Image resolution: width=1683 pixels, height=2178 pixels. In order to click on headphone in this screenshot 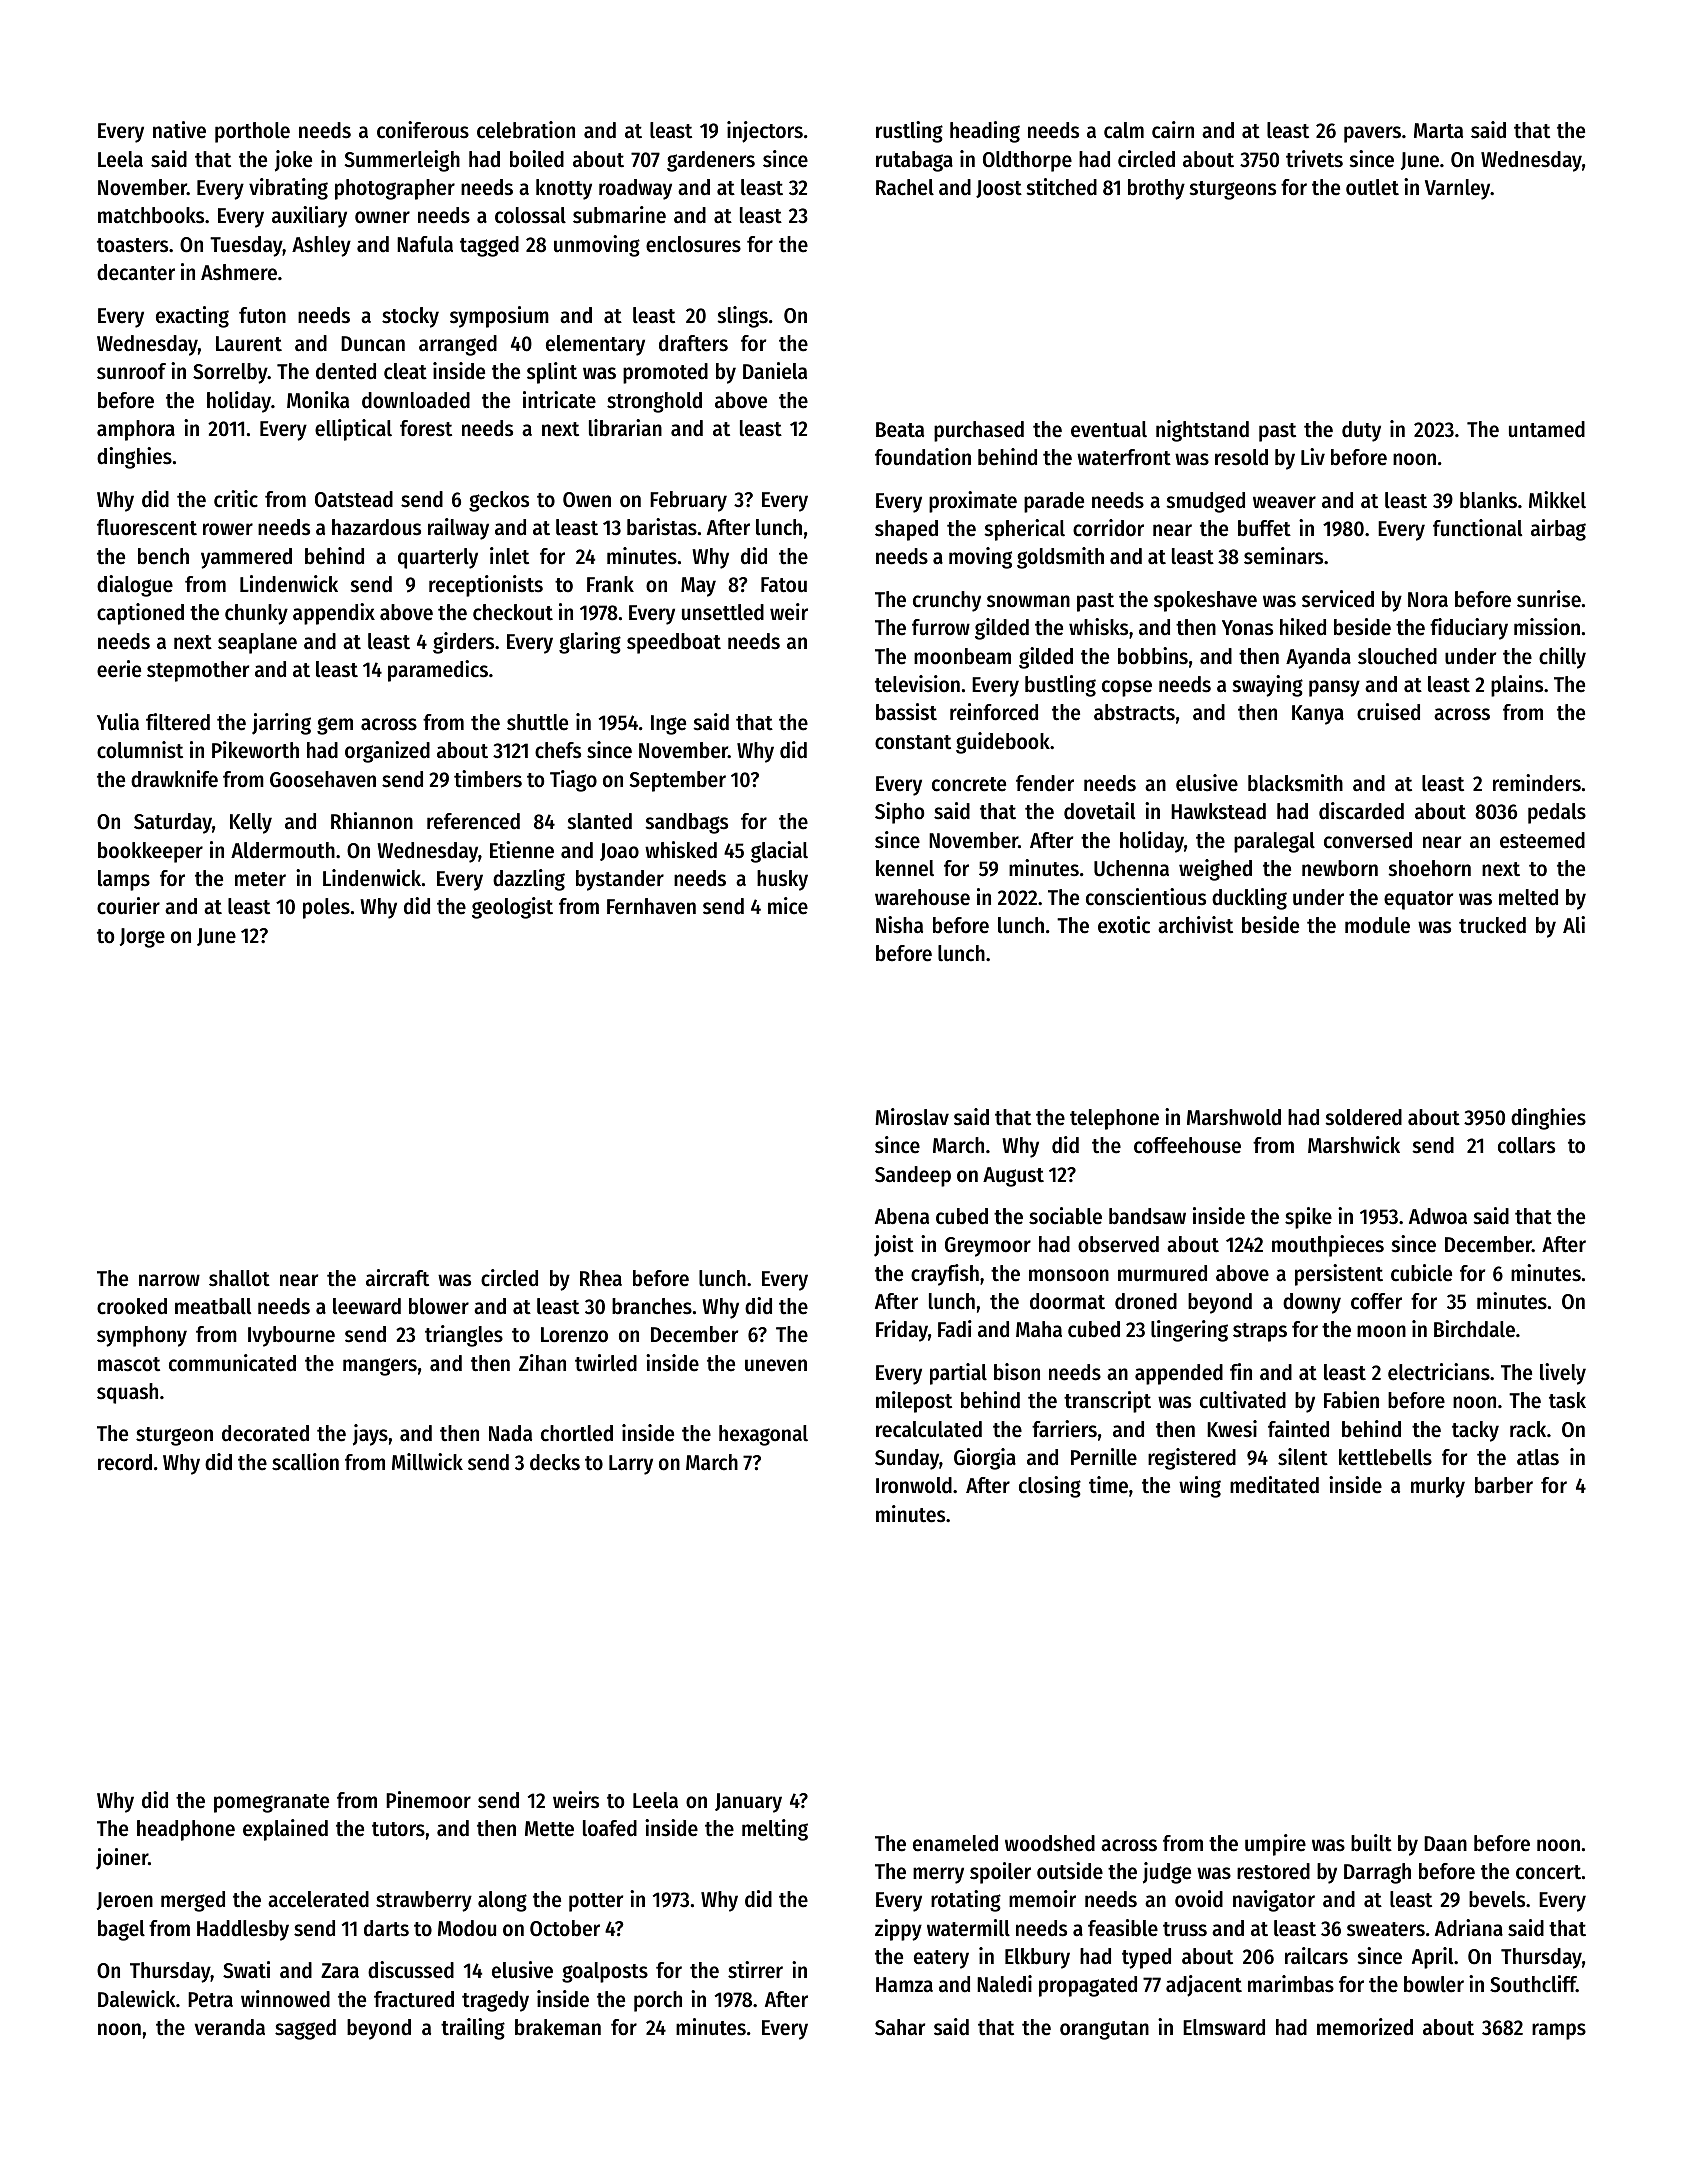, I will do `click(186, 1830)`.
